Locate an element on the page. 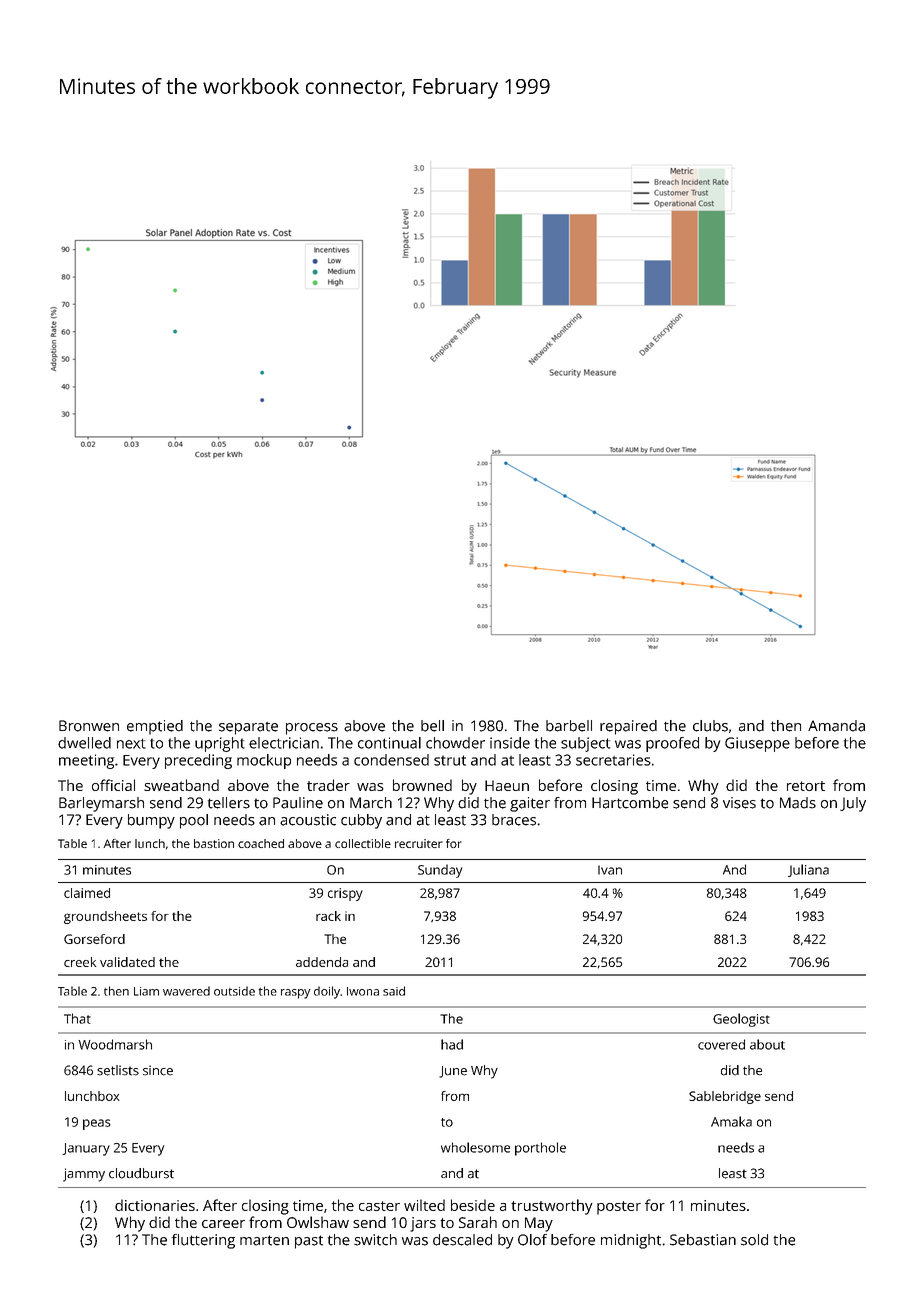  process is located at coordinates (312, 729).
